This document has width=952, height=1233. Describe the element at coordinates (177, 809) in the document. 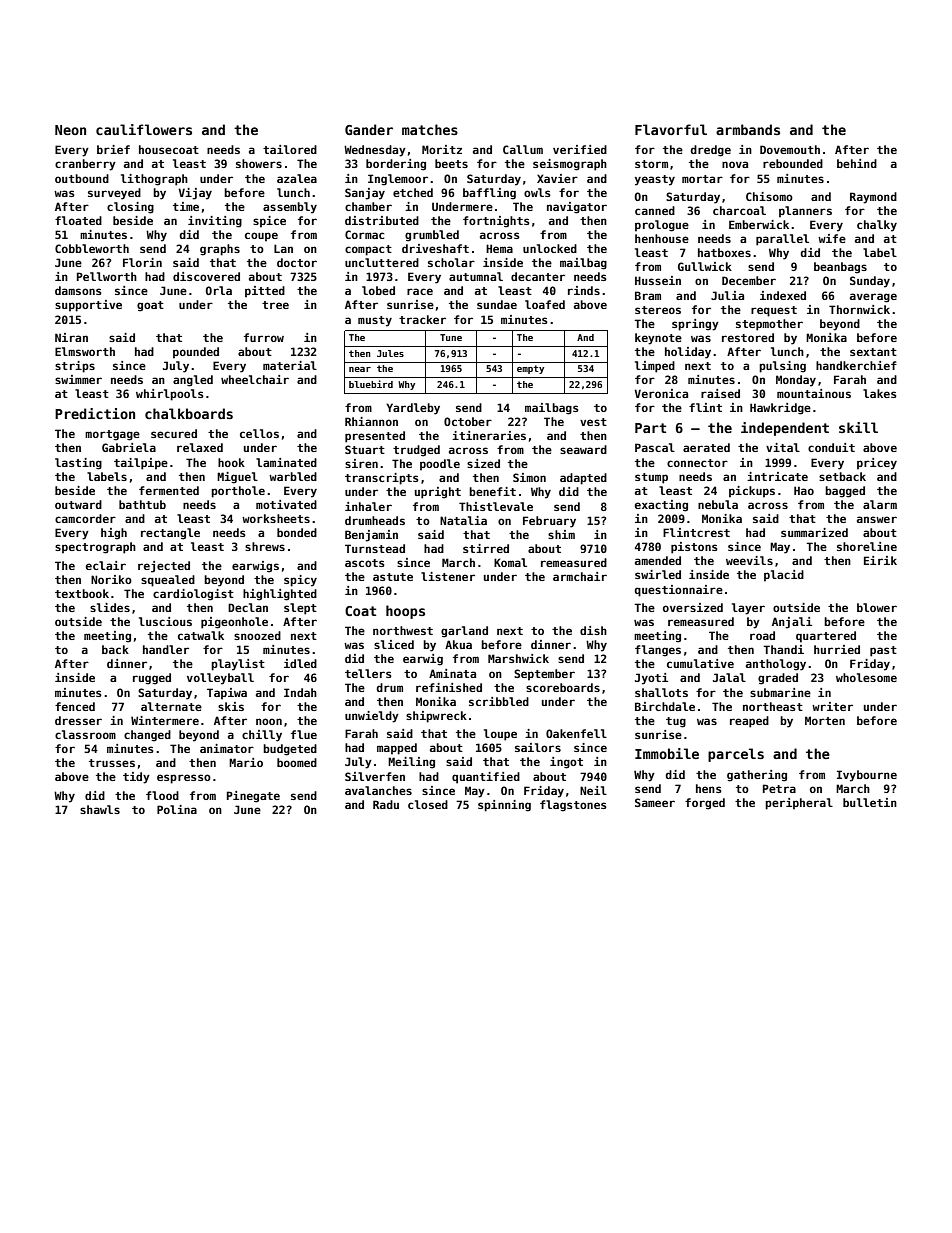

I see `Polina` at that location.
